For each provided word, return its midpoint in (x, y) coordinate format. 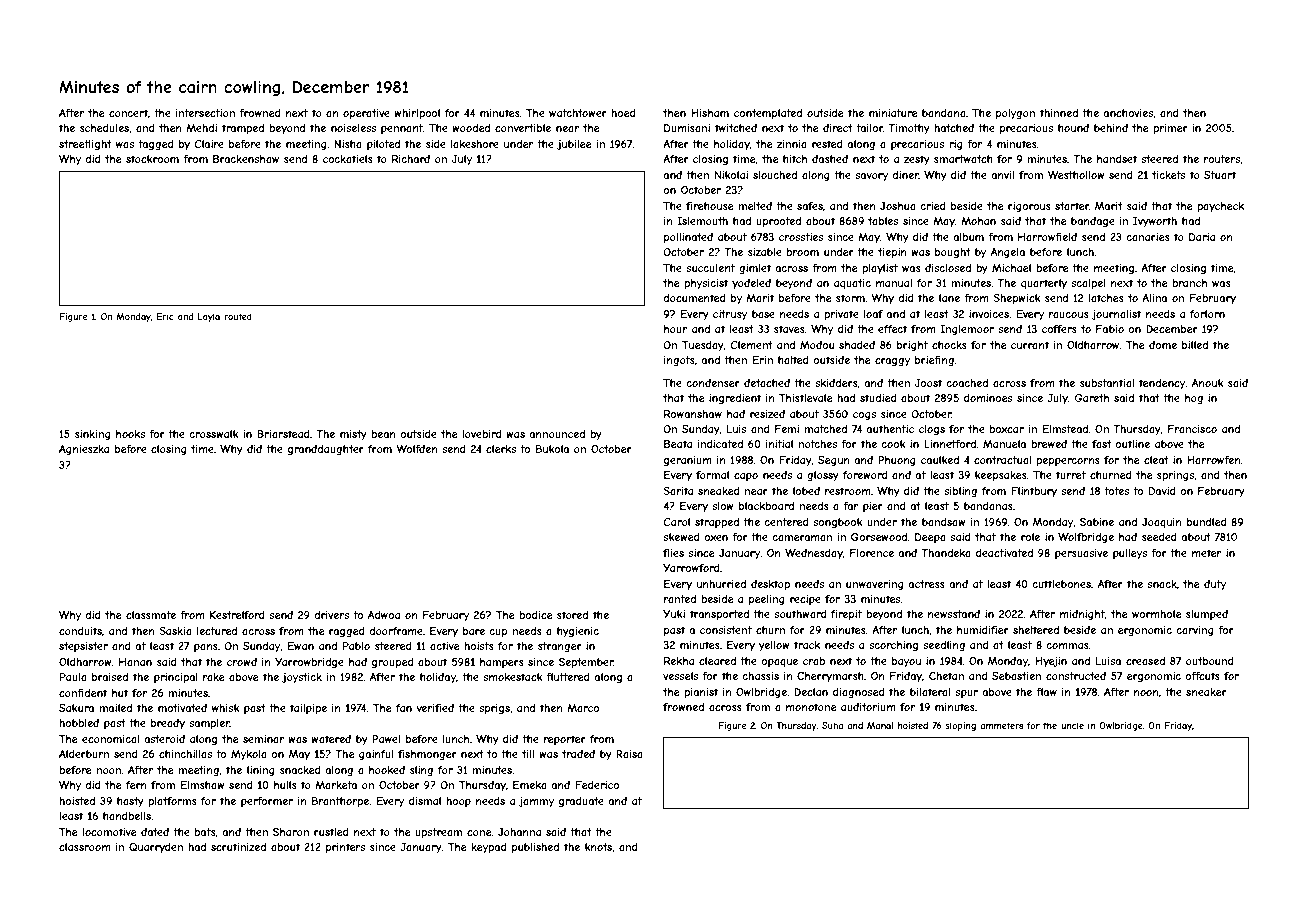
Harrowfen (1214, 460)
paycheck (1220, 207)
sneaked (719, 491)
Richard (411, 159)
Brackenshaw (246, 159)
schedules (104, 128)
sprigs (494, 709)
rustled (331, 832)
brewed (1049, 444)
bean (383, 434)
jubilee (574, 145)
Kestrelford (237, 615)
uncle (1072, 725)
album (968, 237)
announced (557, 434)
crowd (242, 662)
